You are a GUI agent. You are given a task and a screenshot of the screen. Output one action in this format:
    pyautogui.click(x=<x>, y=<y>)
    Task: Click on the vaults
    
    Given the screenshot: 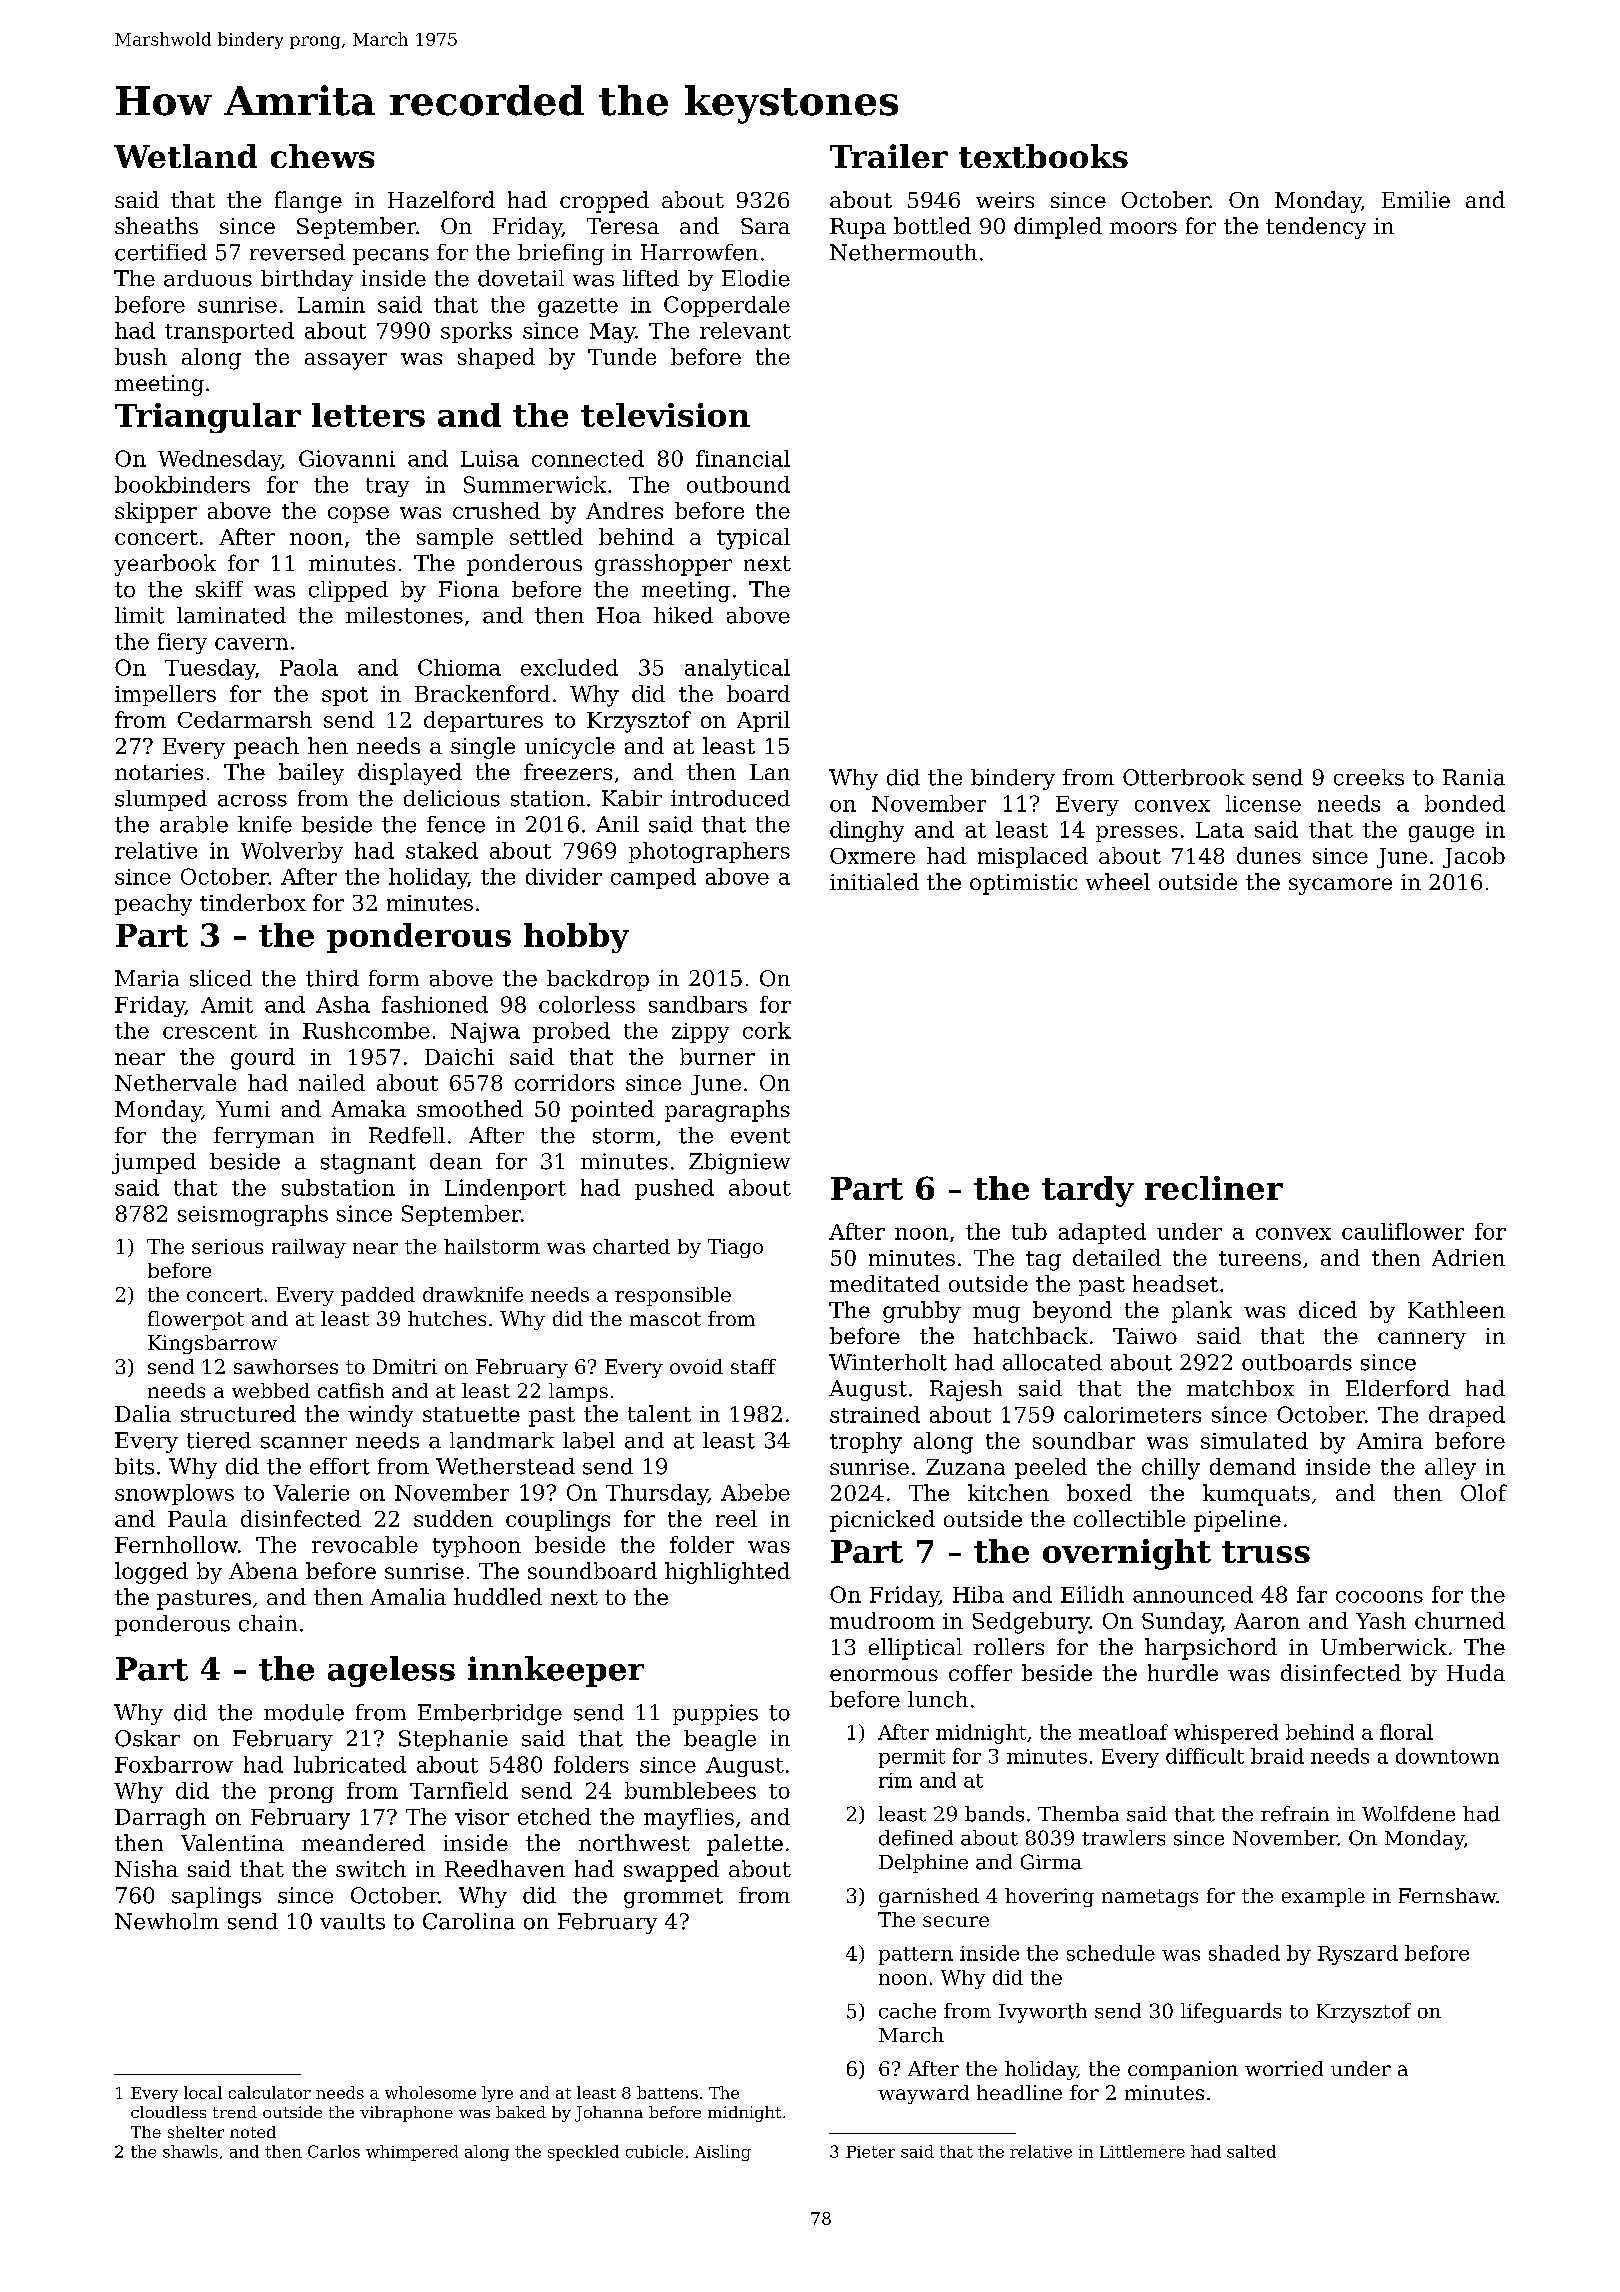 What is the action you would take?
    pyautogui.click(x=352, y=1921)
